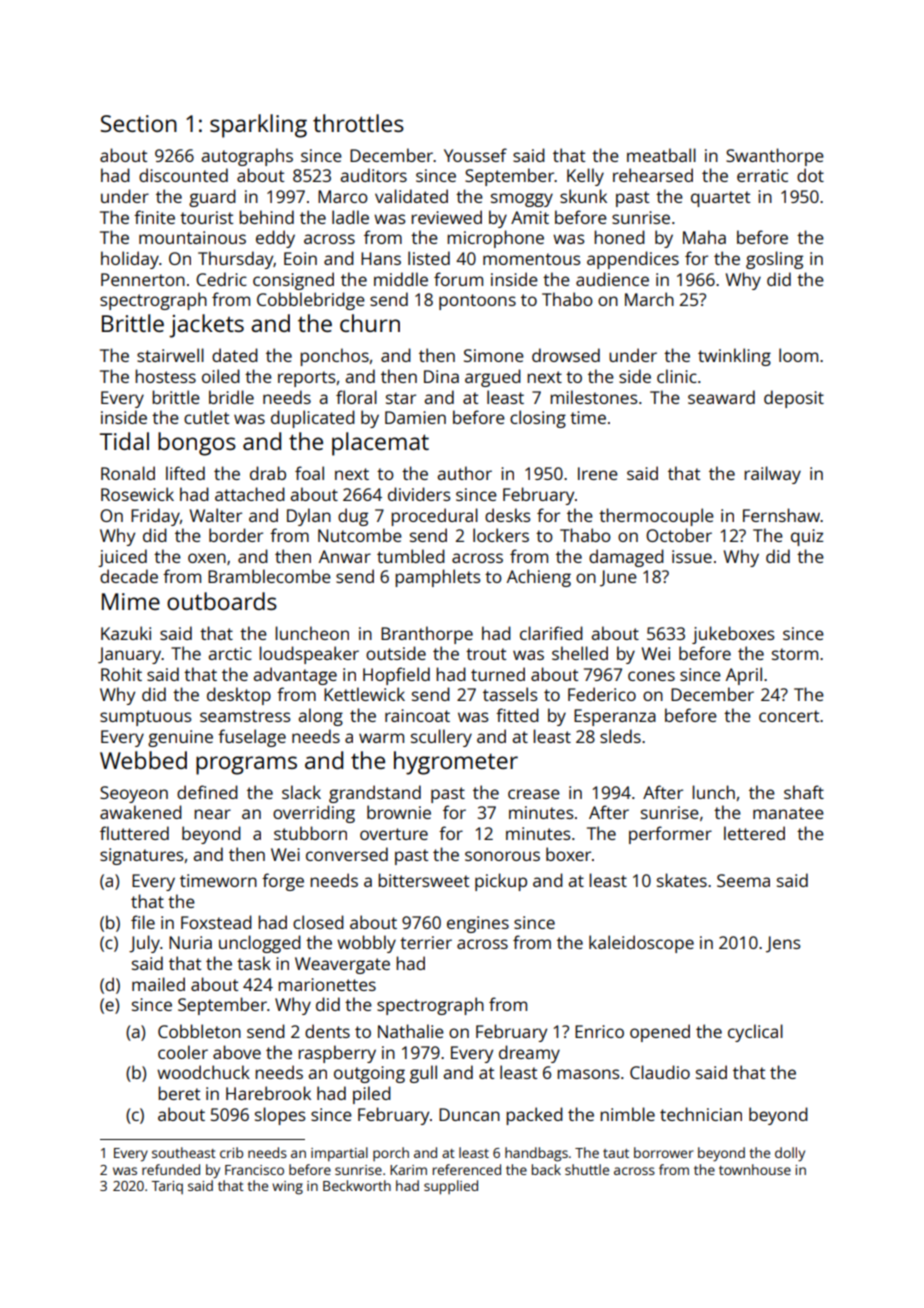  I want to click on referenced, so click(467, 1169).
